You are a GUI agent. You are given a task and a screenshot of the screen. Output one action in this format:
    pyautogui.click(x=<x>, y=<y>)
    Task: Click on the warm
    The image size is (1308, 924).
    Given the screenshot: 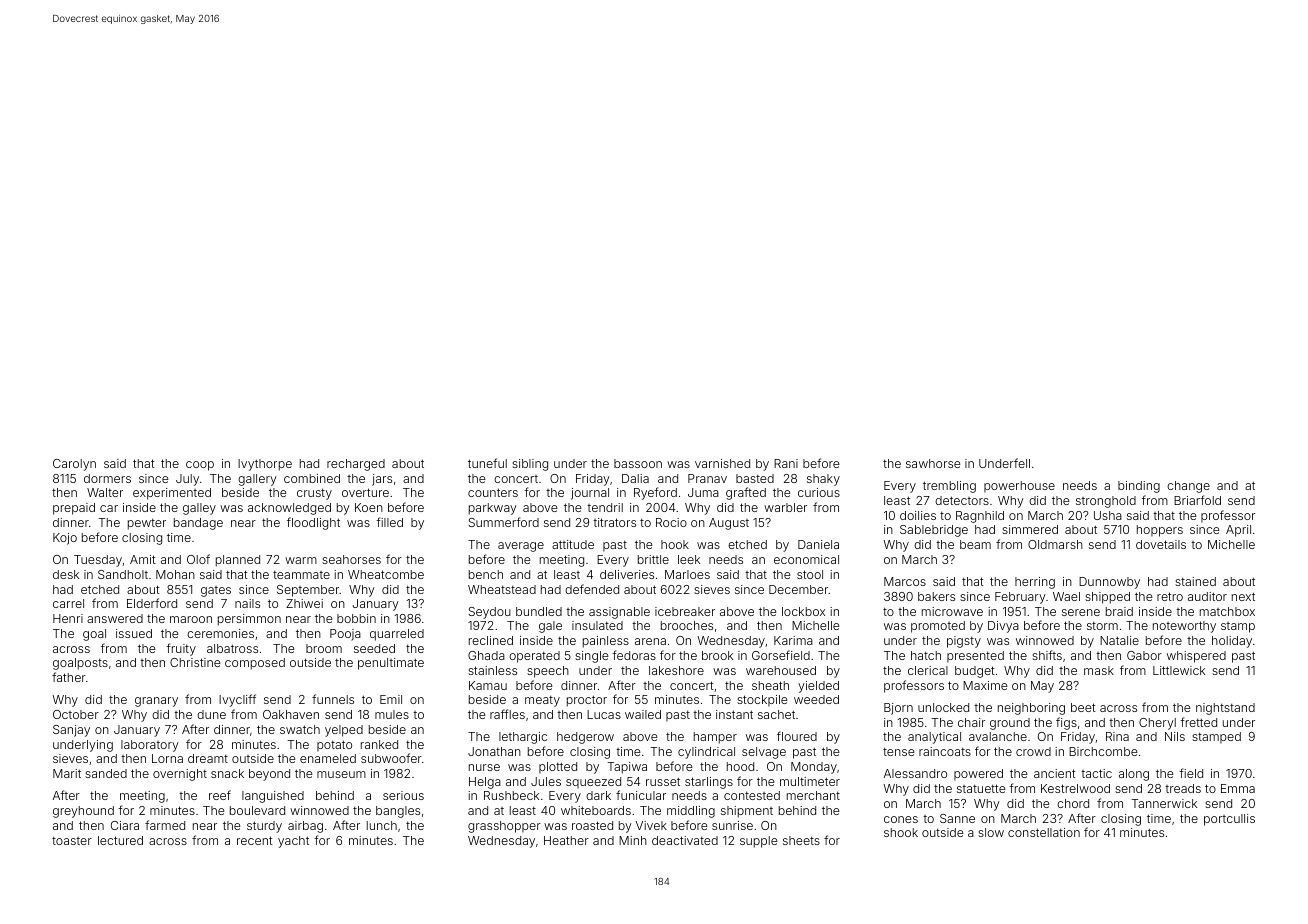 What is the action you would take?
    pyautogui.click(x=301, y=560)
